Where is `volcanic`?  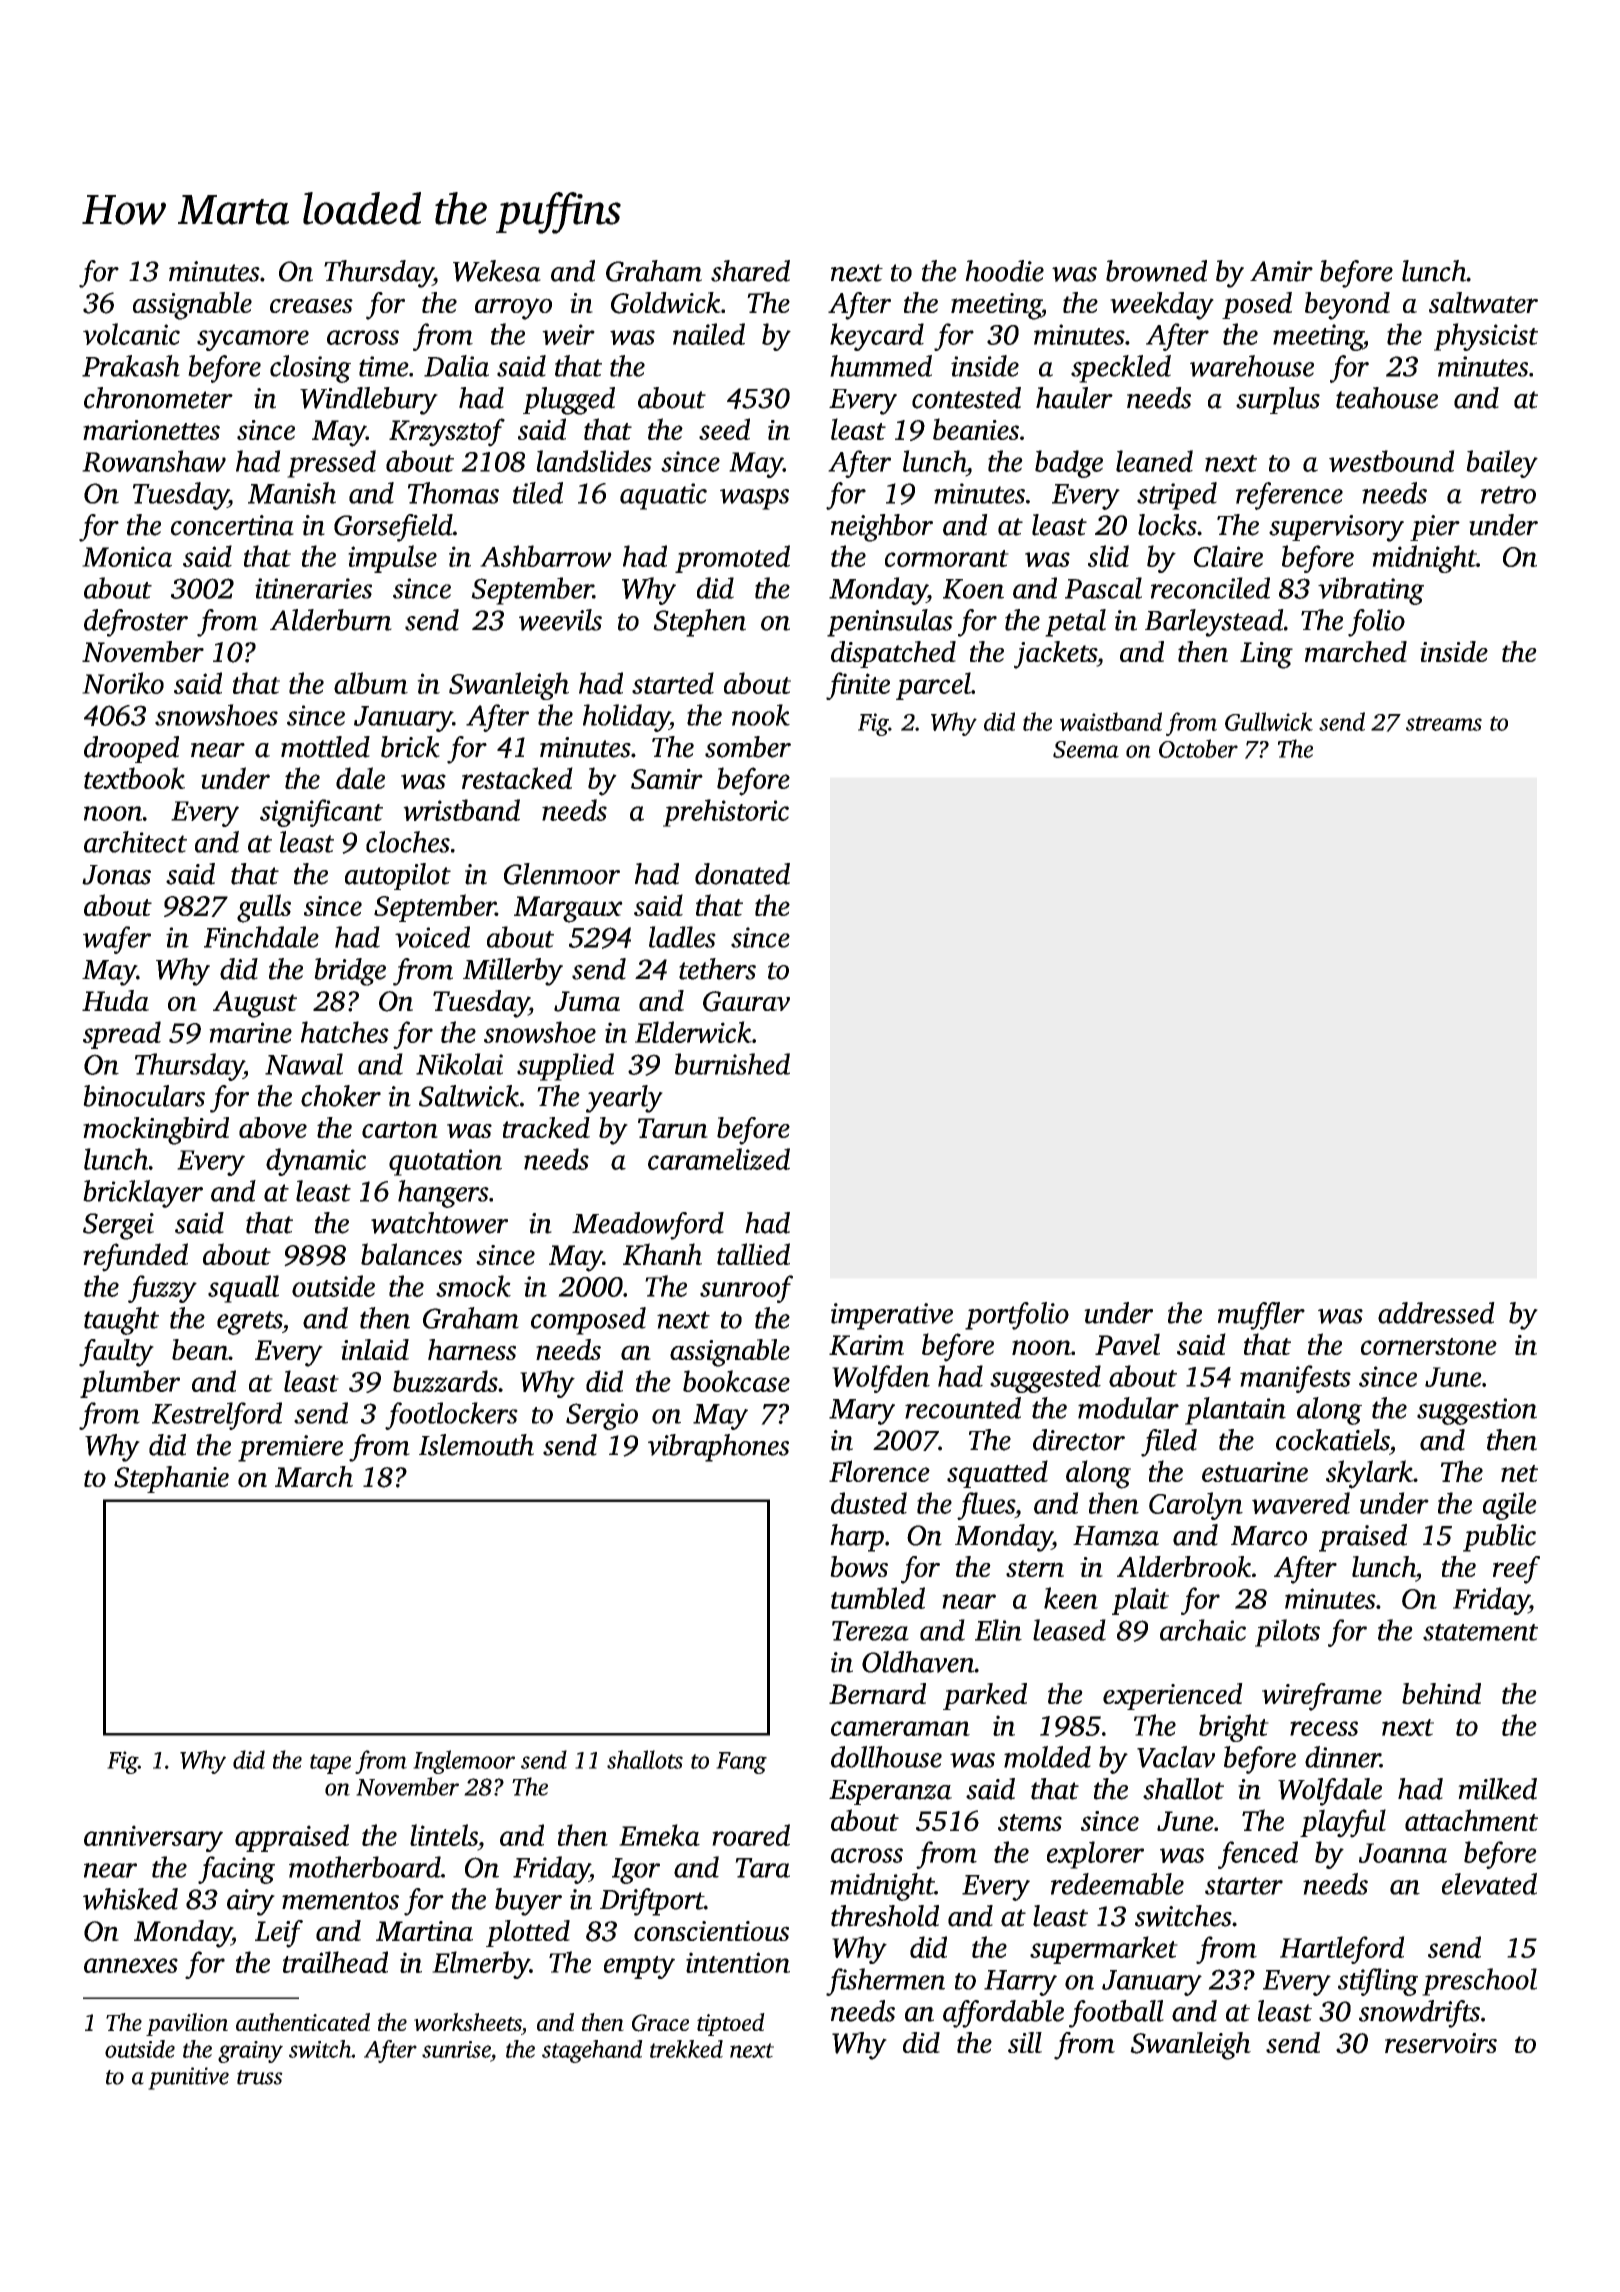
volcanic is located at coordinates (131, 334).
